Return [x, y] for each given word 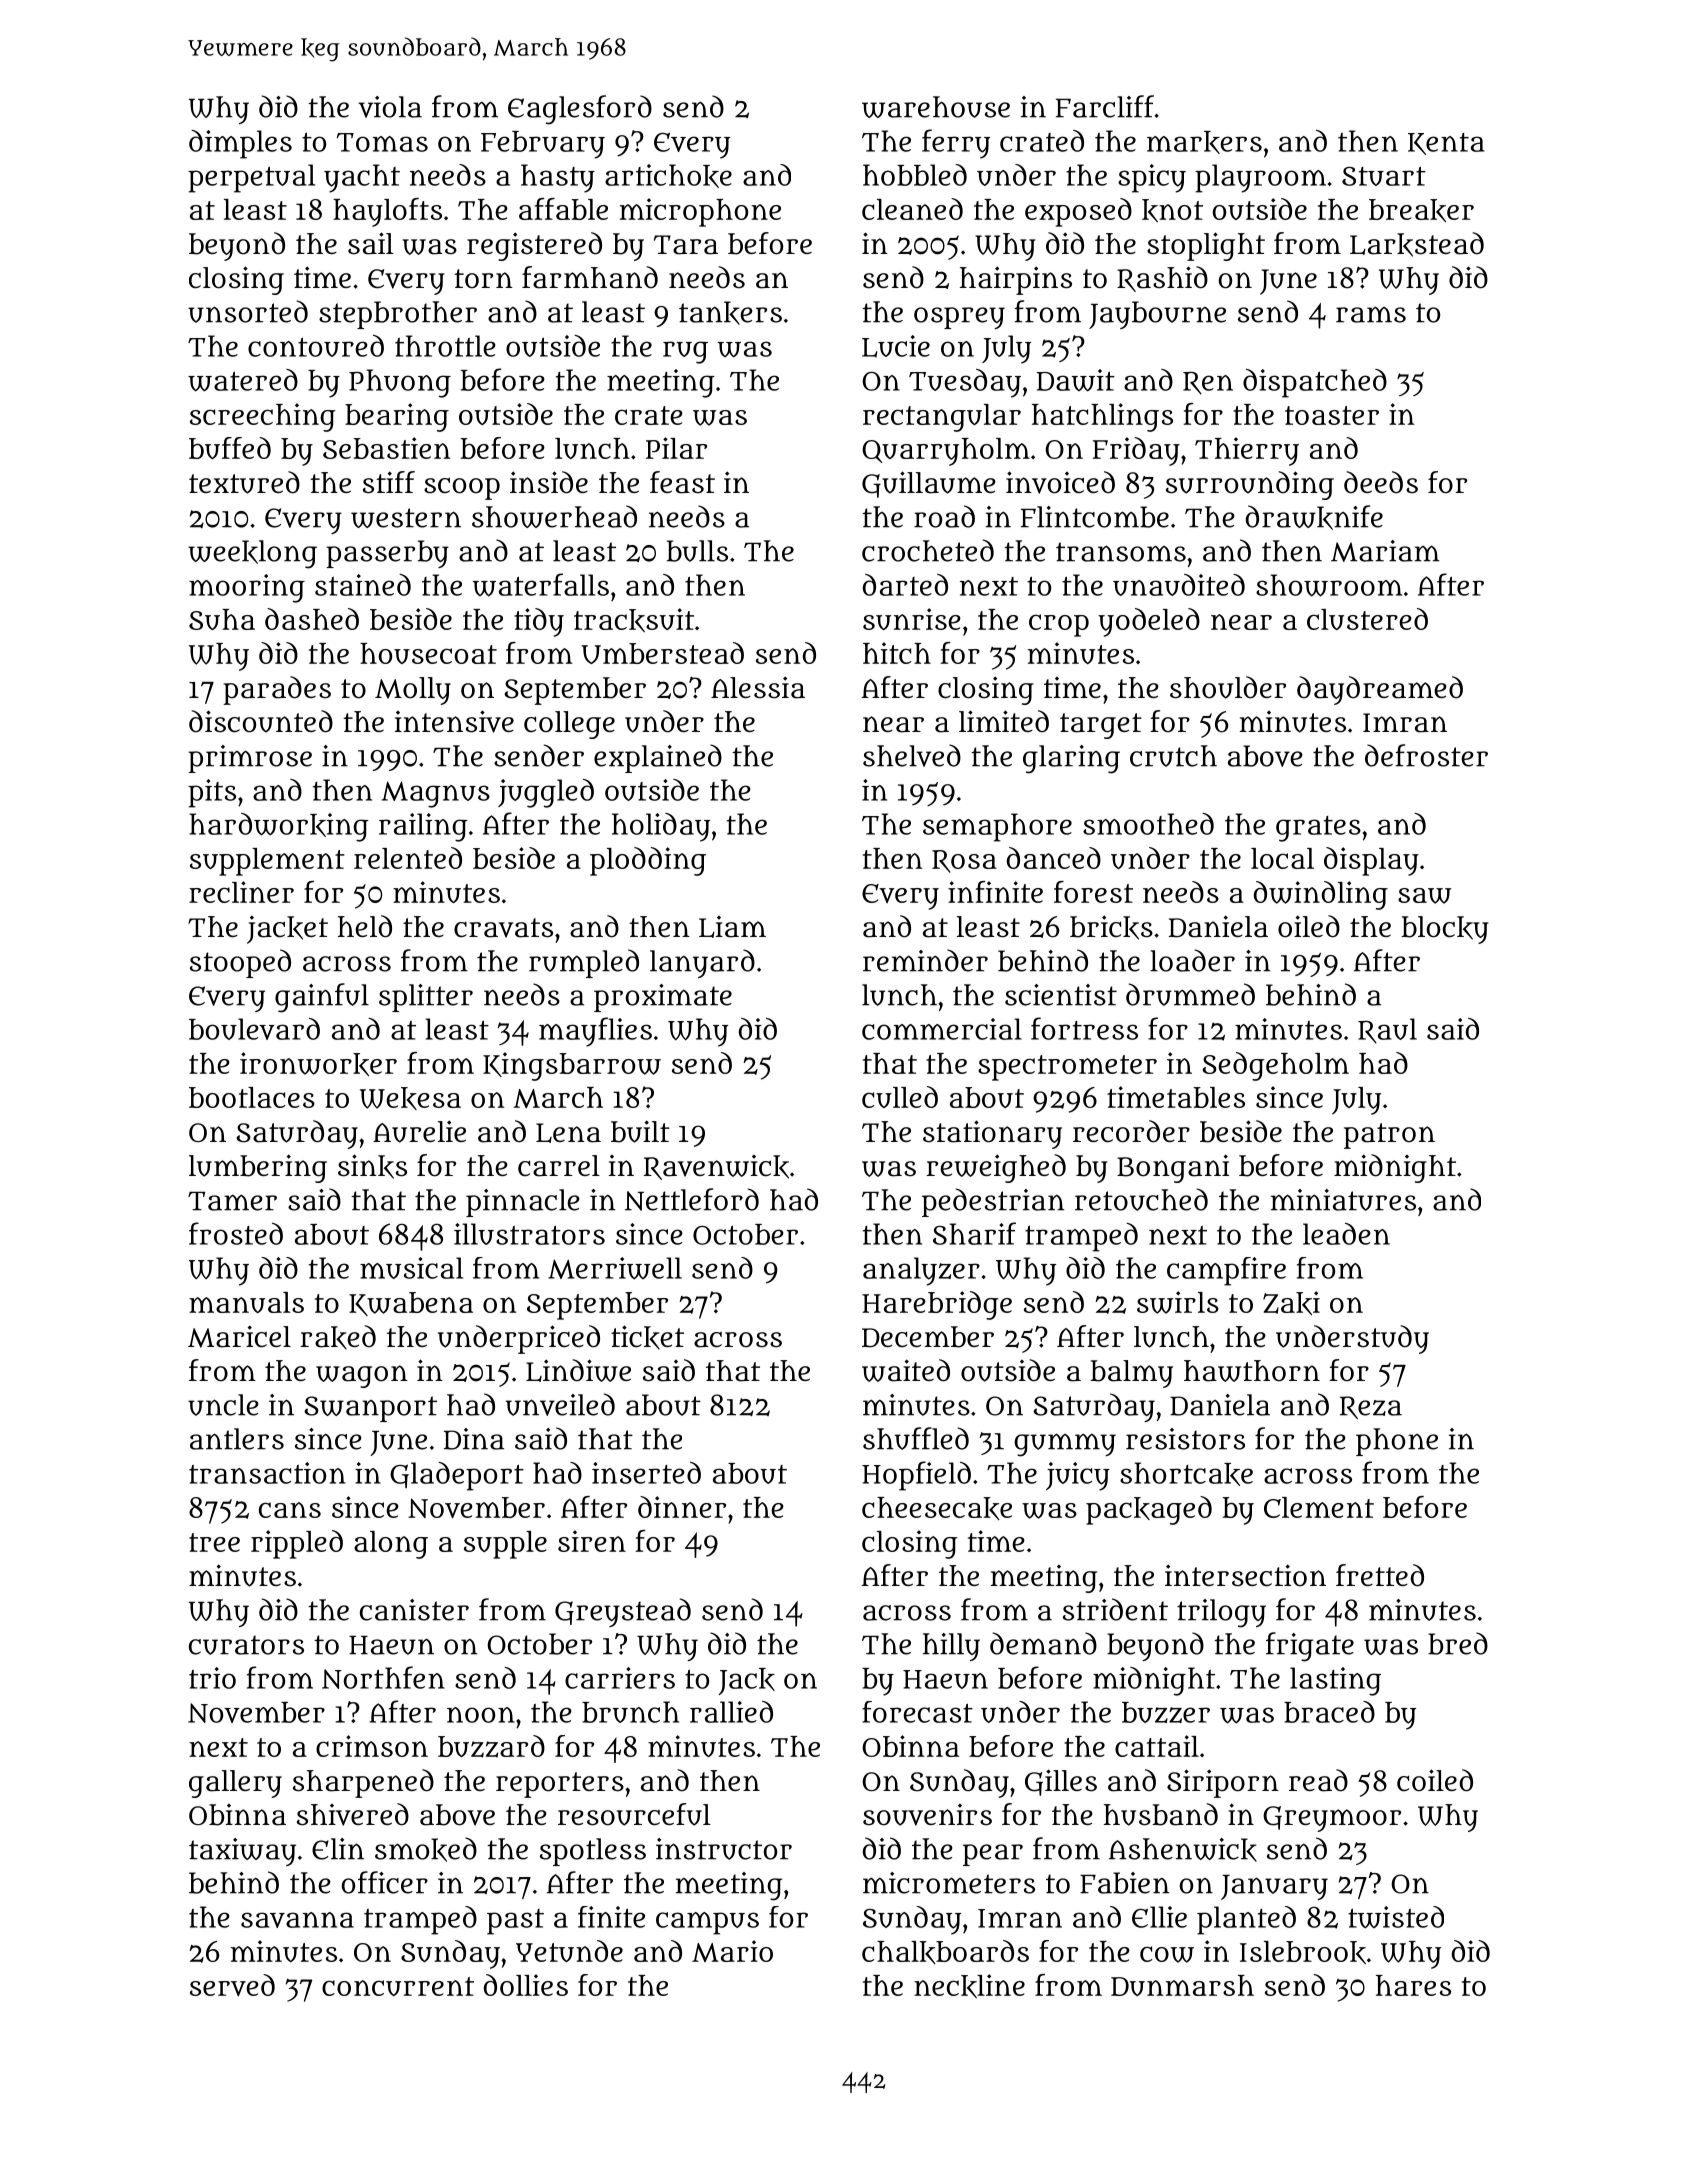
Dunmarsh [1182, 1985]
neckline [969, 1986]
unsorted [248, 311]
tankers [730, 313]
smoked [426, 1849]
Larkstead [1417, 244]
